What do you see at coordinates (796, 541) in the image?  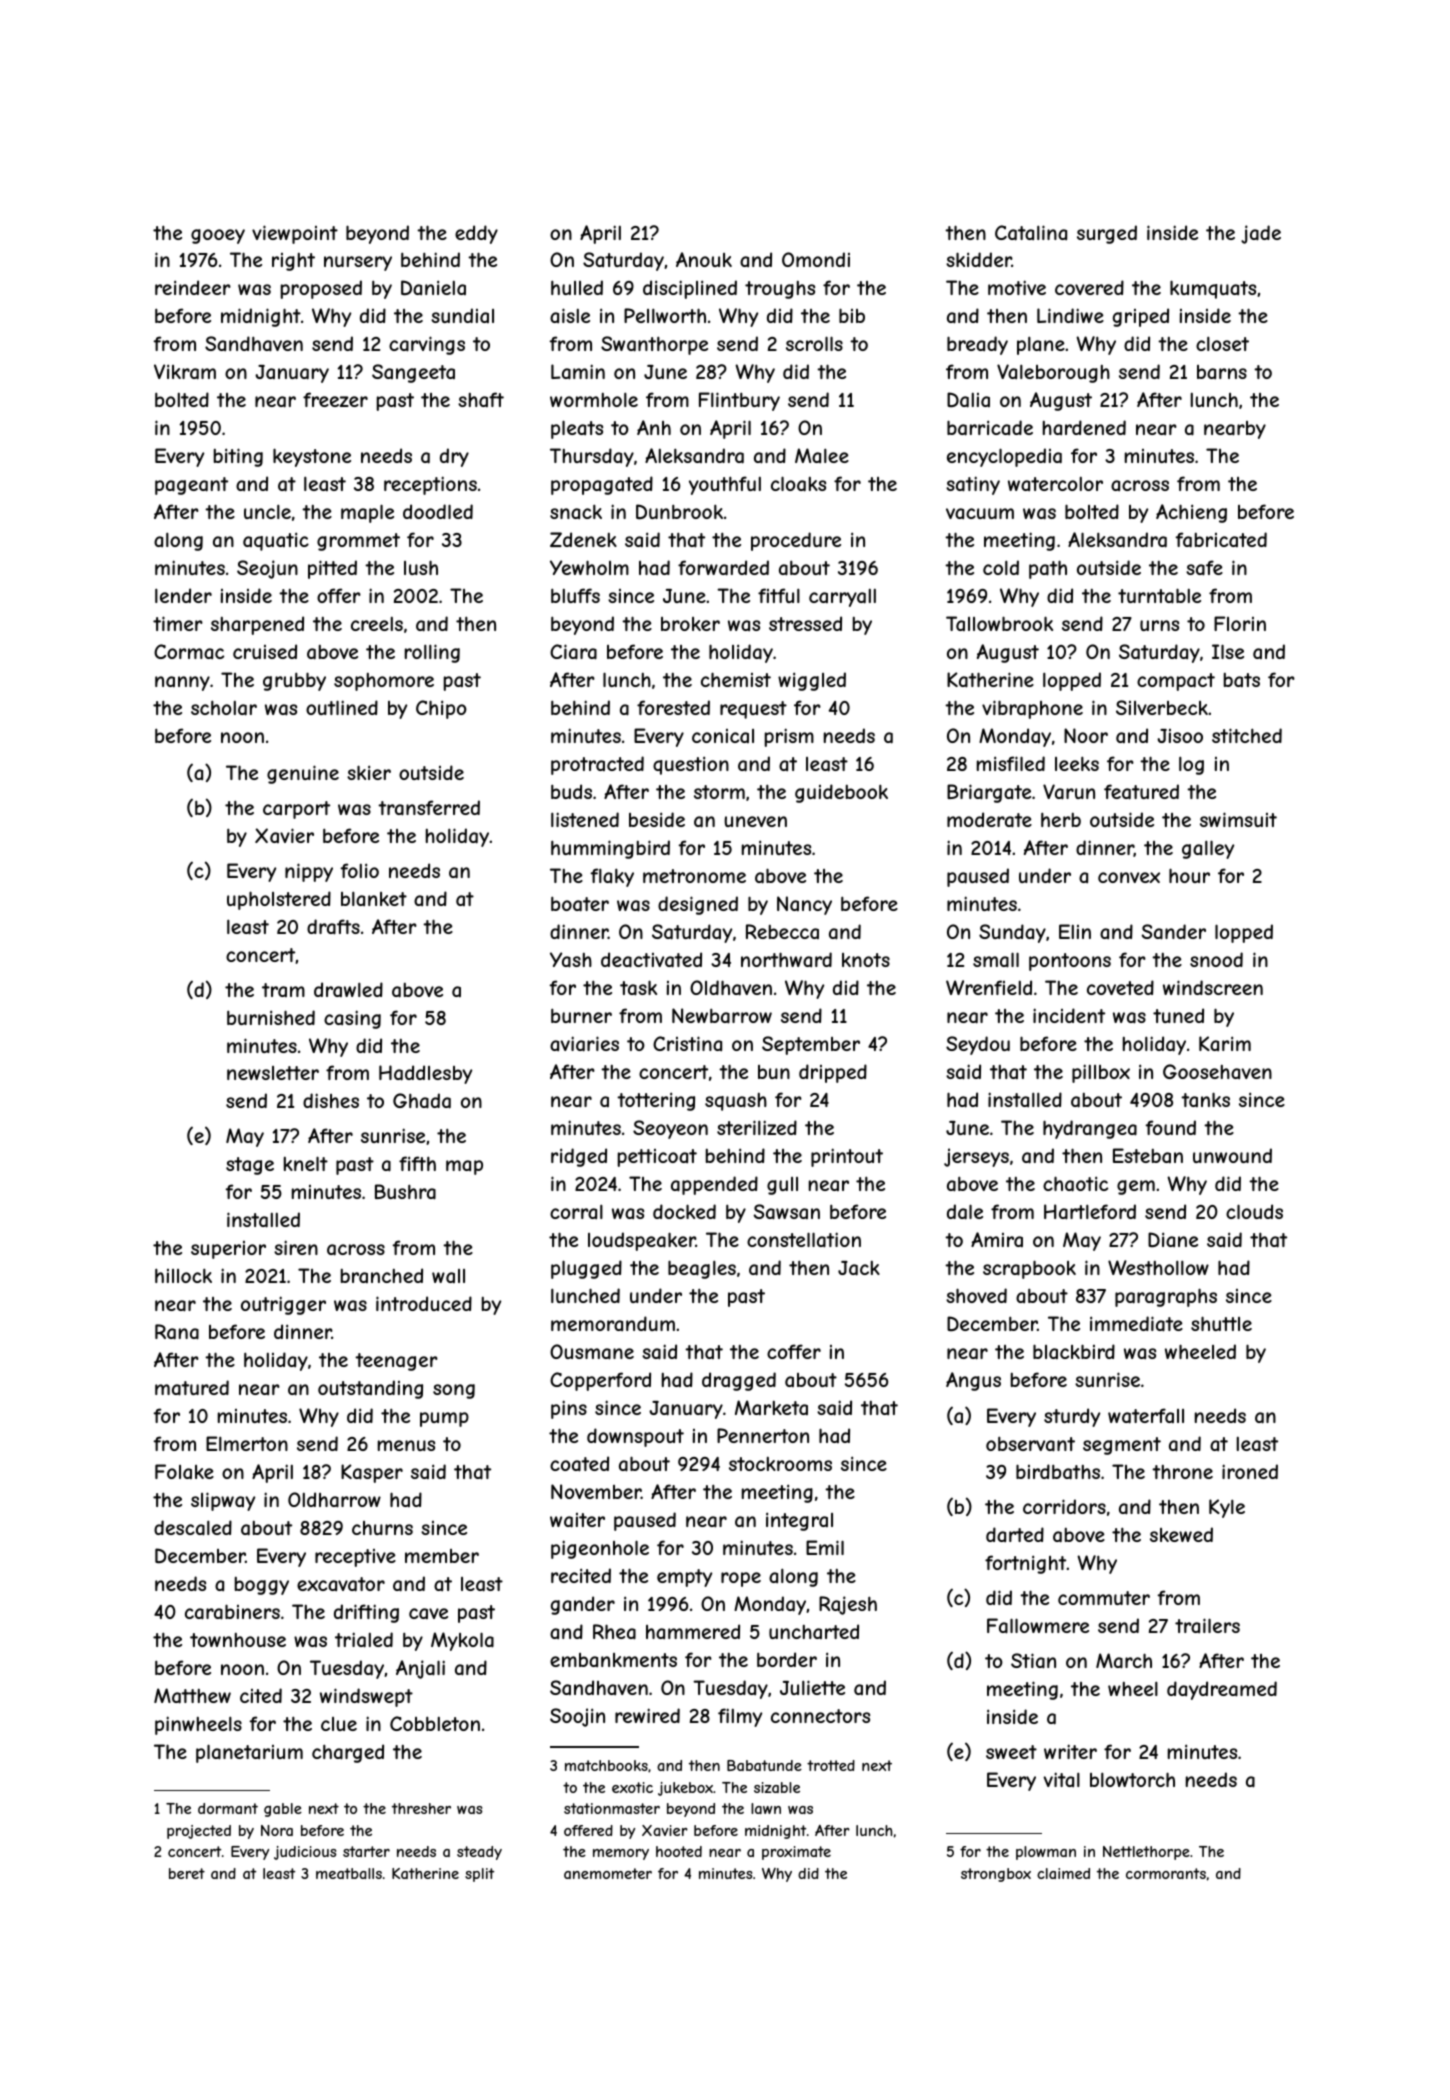 I see `procedure` at bounding box center [796, 541].
